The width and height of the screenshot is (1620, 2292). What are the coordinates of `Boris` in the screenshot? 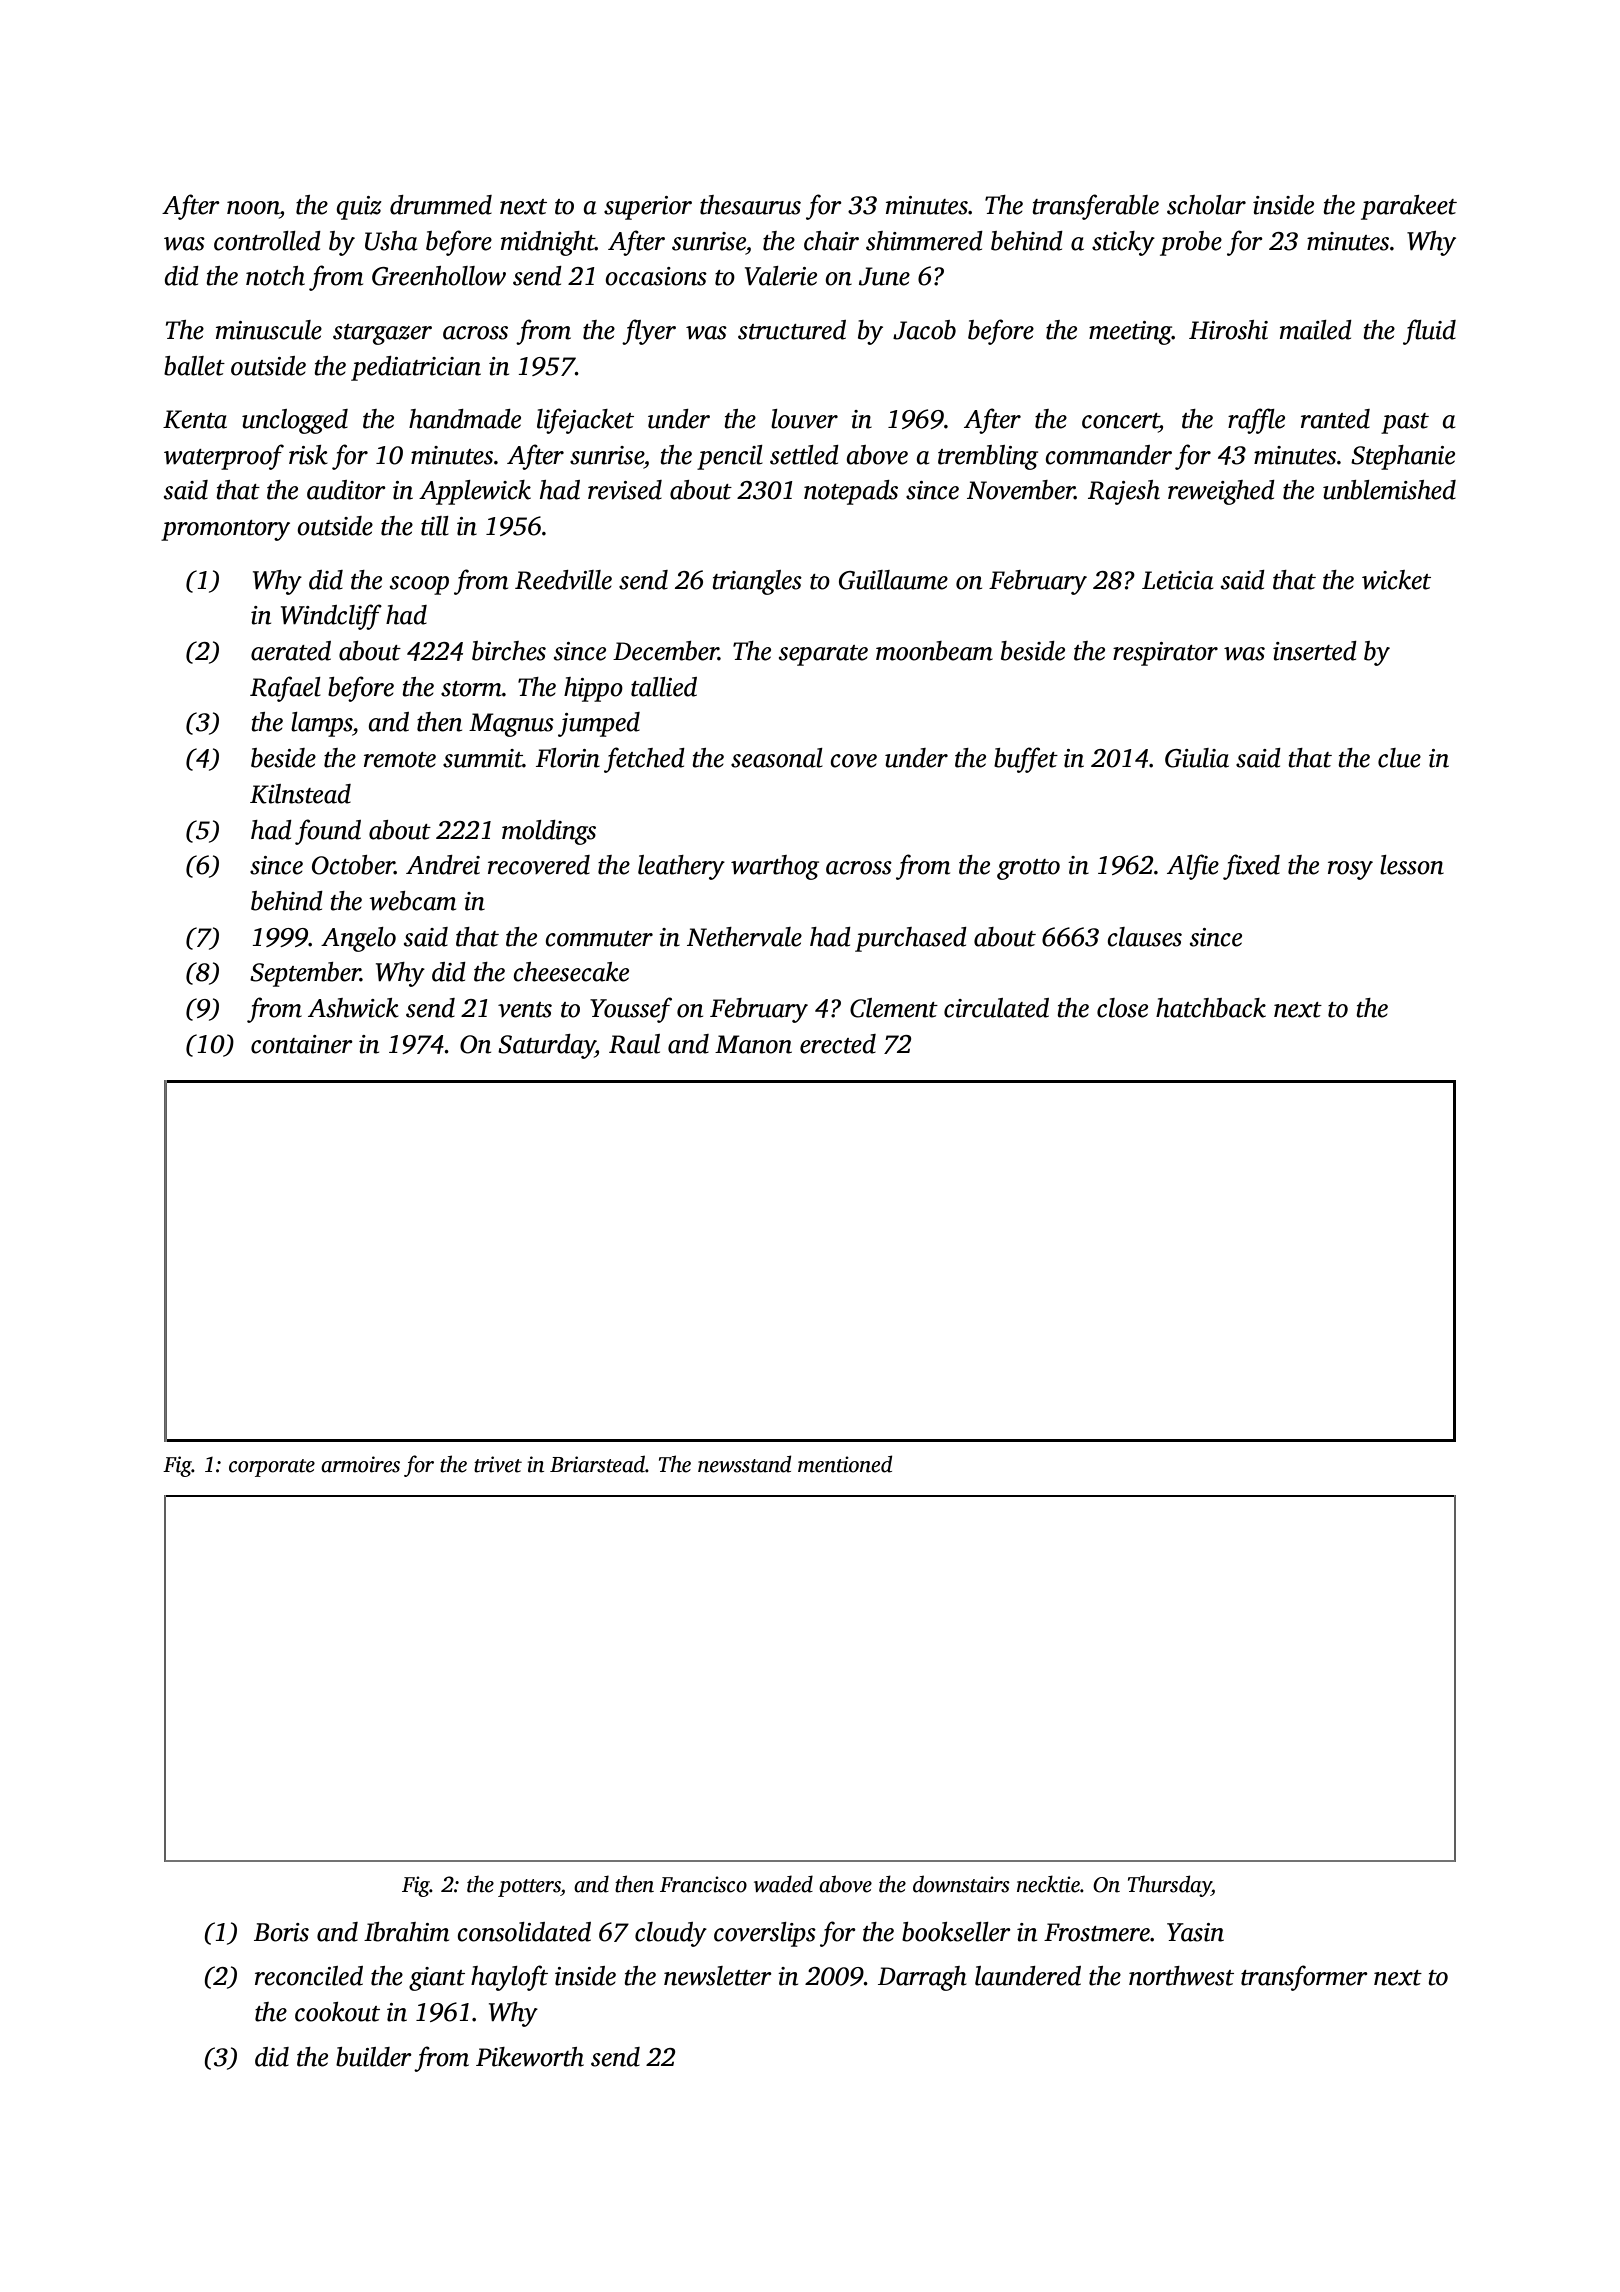 It's located at (281, 1932).
